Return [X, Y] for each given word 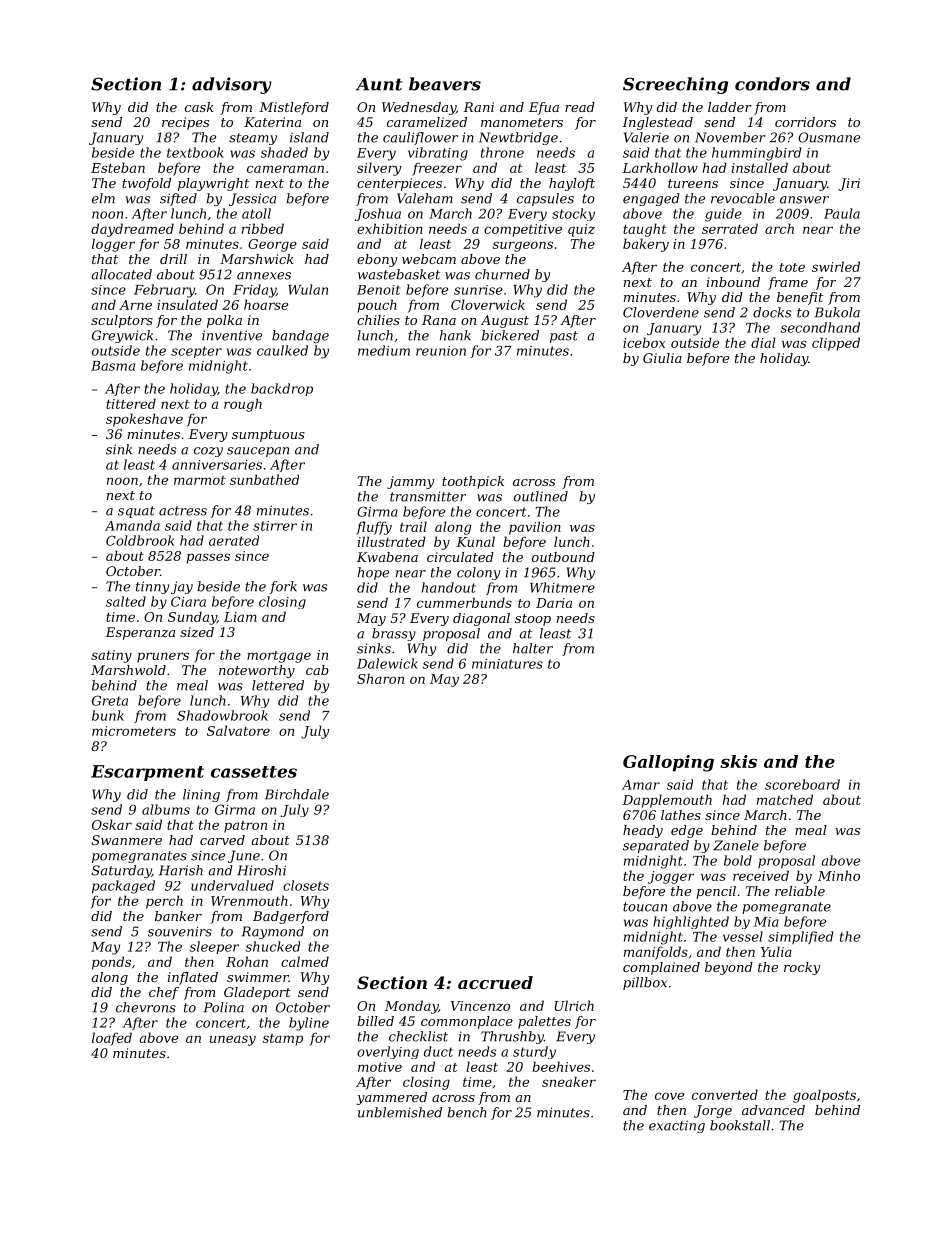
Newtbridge [518, 138]
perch [164, 902]
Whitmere [562, 587]
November [730, 137]
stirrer [275, 526]
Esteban [118, 167]
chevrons [146, 1007]
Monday [411, 1007]
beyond [729, 968]
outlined [541, 496]
